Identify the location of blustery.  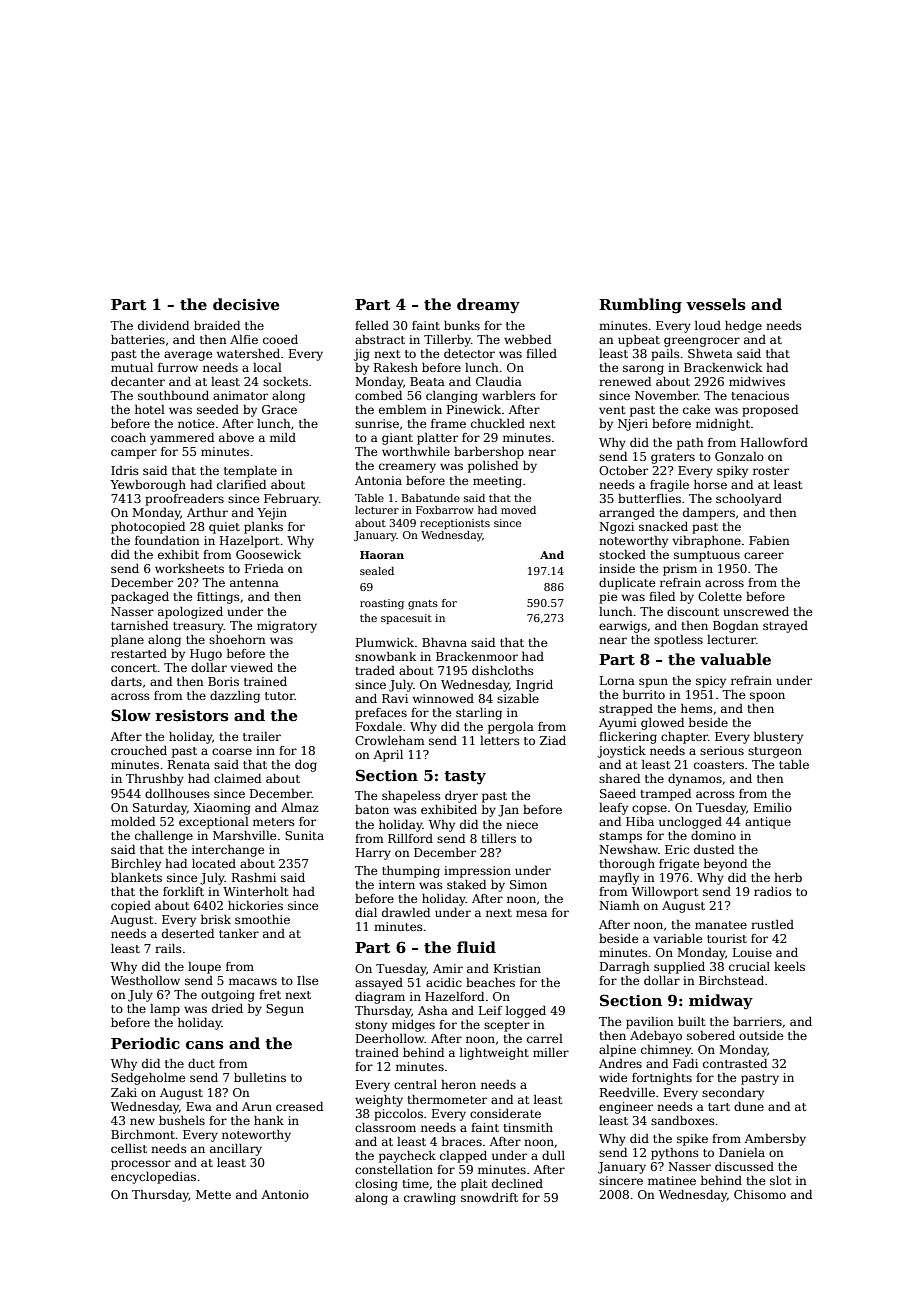
(778, 738).
